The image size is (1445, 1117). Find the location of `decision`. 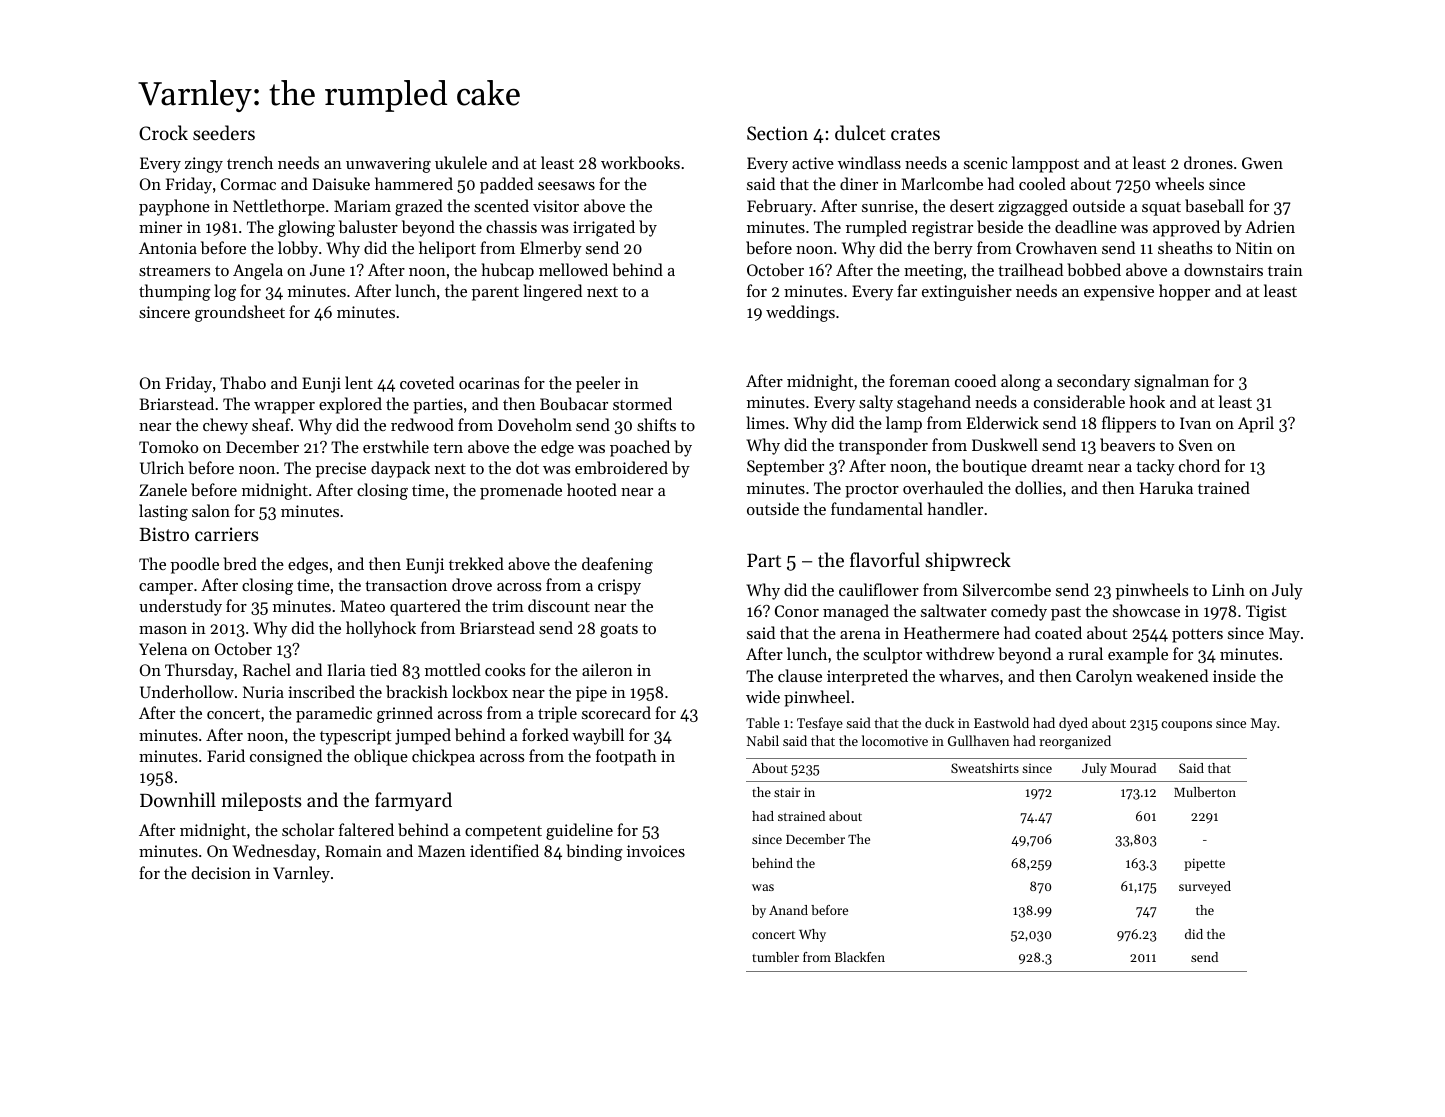

decision is located at coordinates (221, 872).
